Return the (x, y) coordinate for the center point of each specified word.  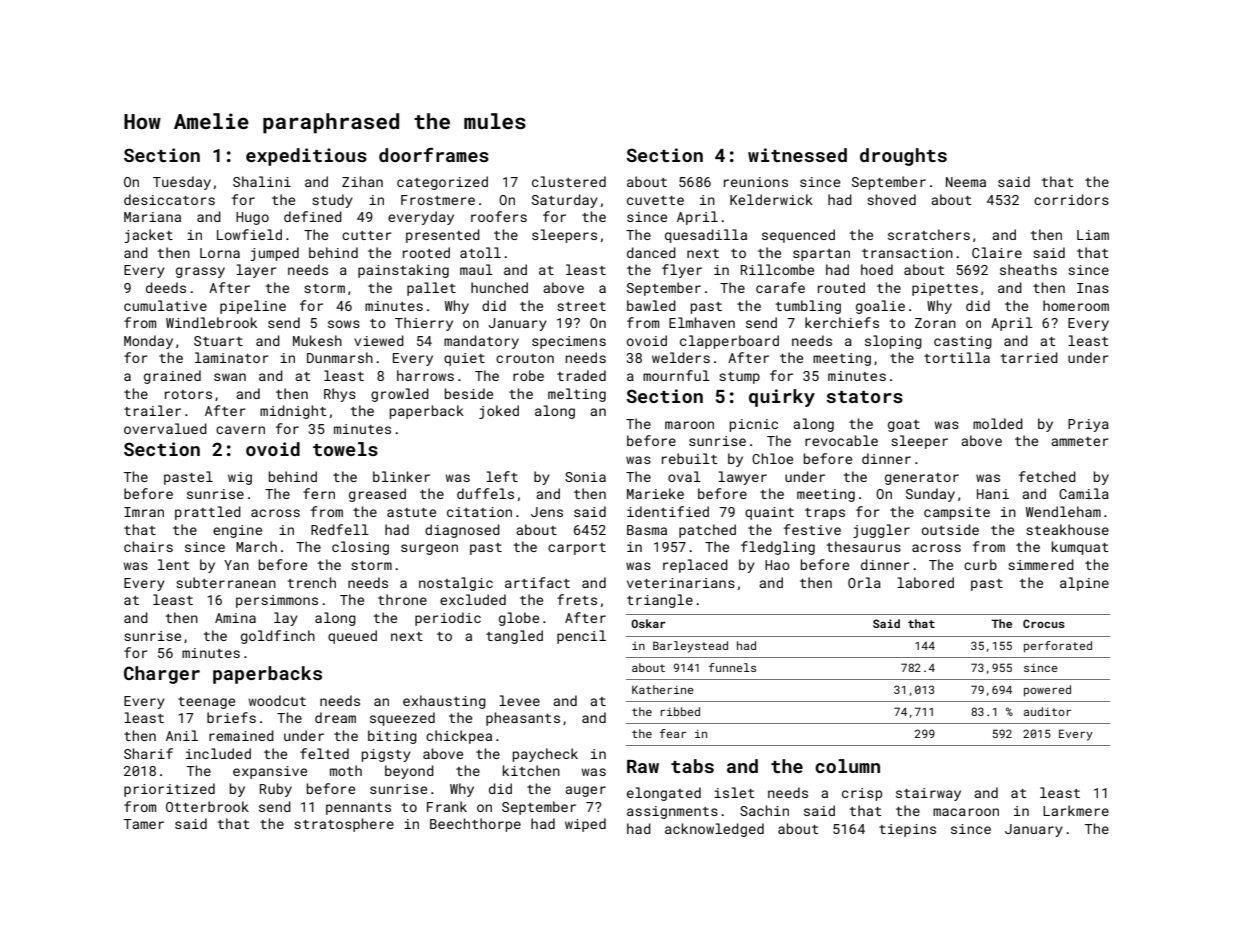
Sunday (930, 495)
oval (684, 476)
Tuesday (182, 183)
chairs (148, 546)
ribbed (680, 711)
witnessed (797, 155)
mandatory (481, 342)
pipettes (945, 289)
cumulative (165, 305)
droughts (903, 157)
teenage (206, 703)
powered (1047, 691)
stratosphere (344, 825)
